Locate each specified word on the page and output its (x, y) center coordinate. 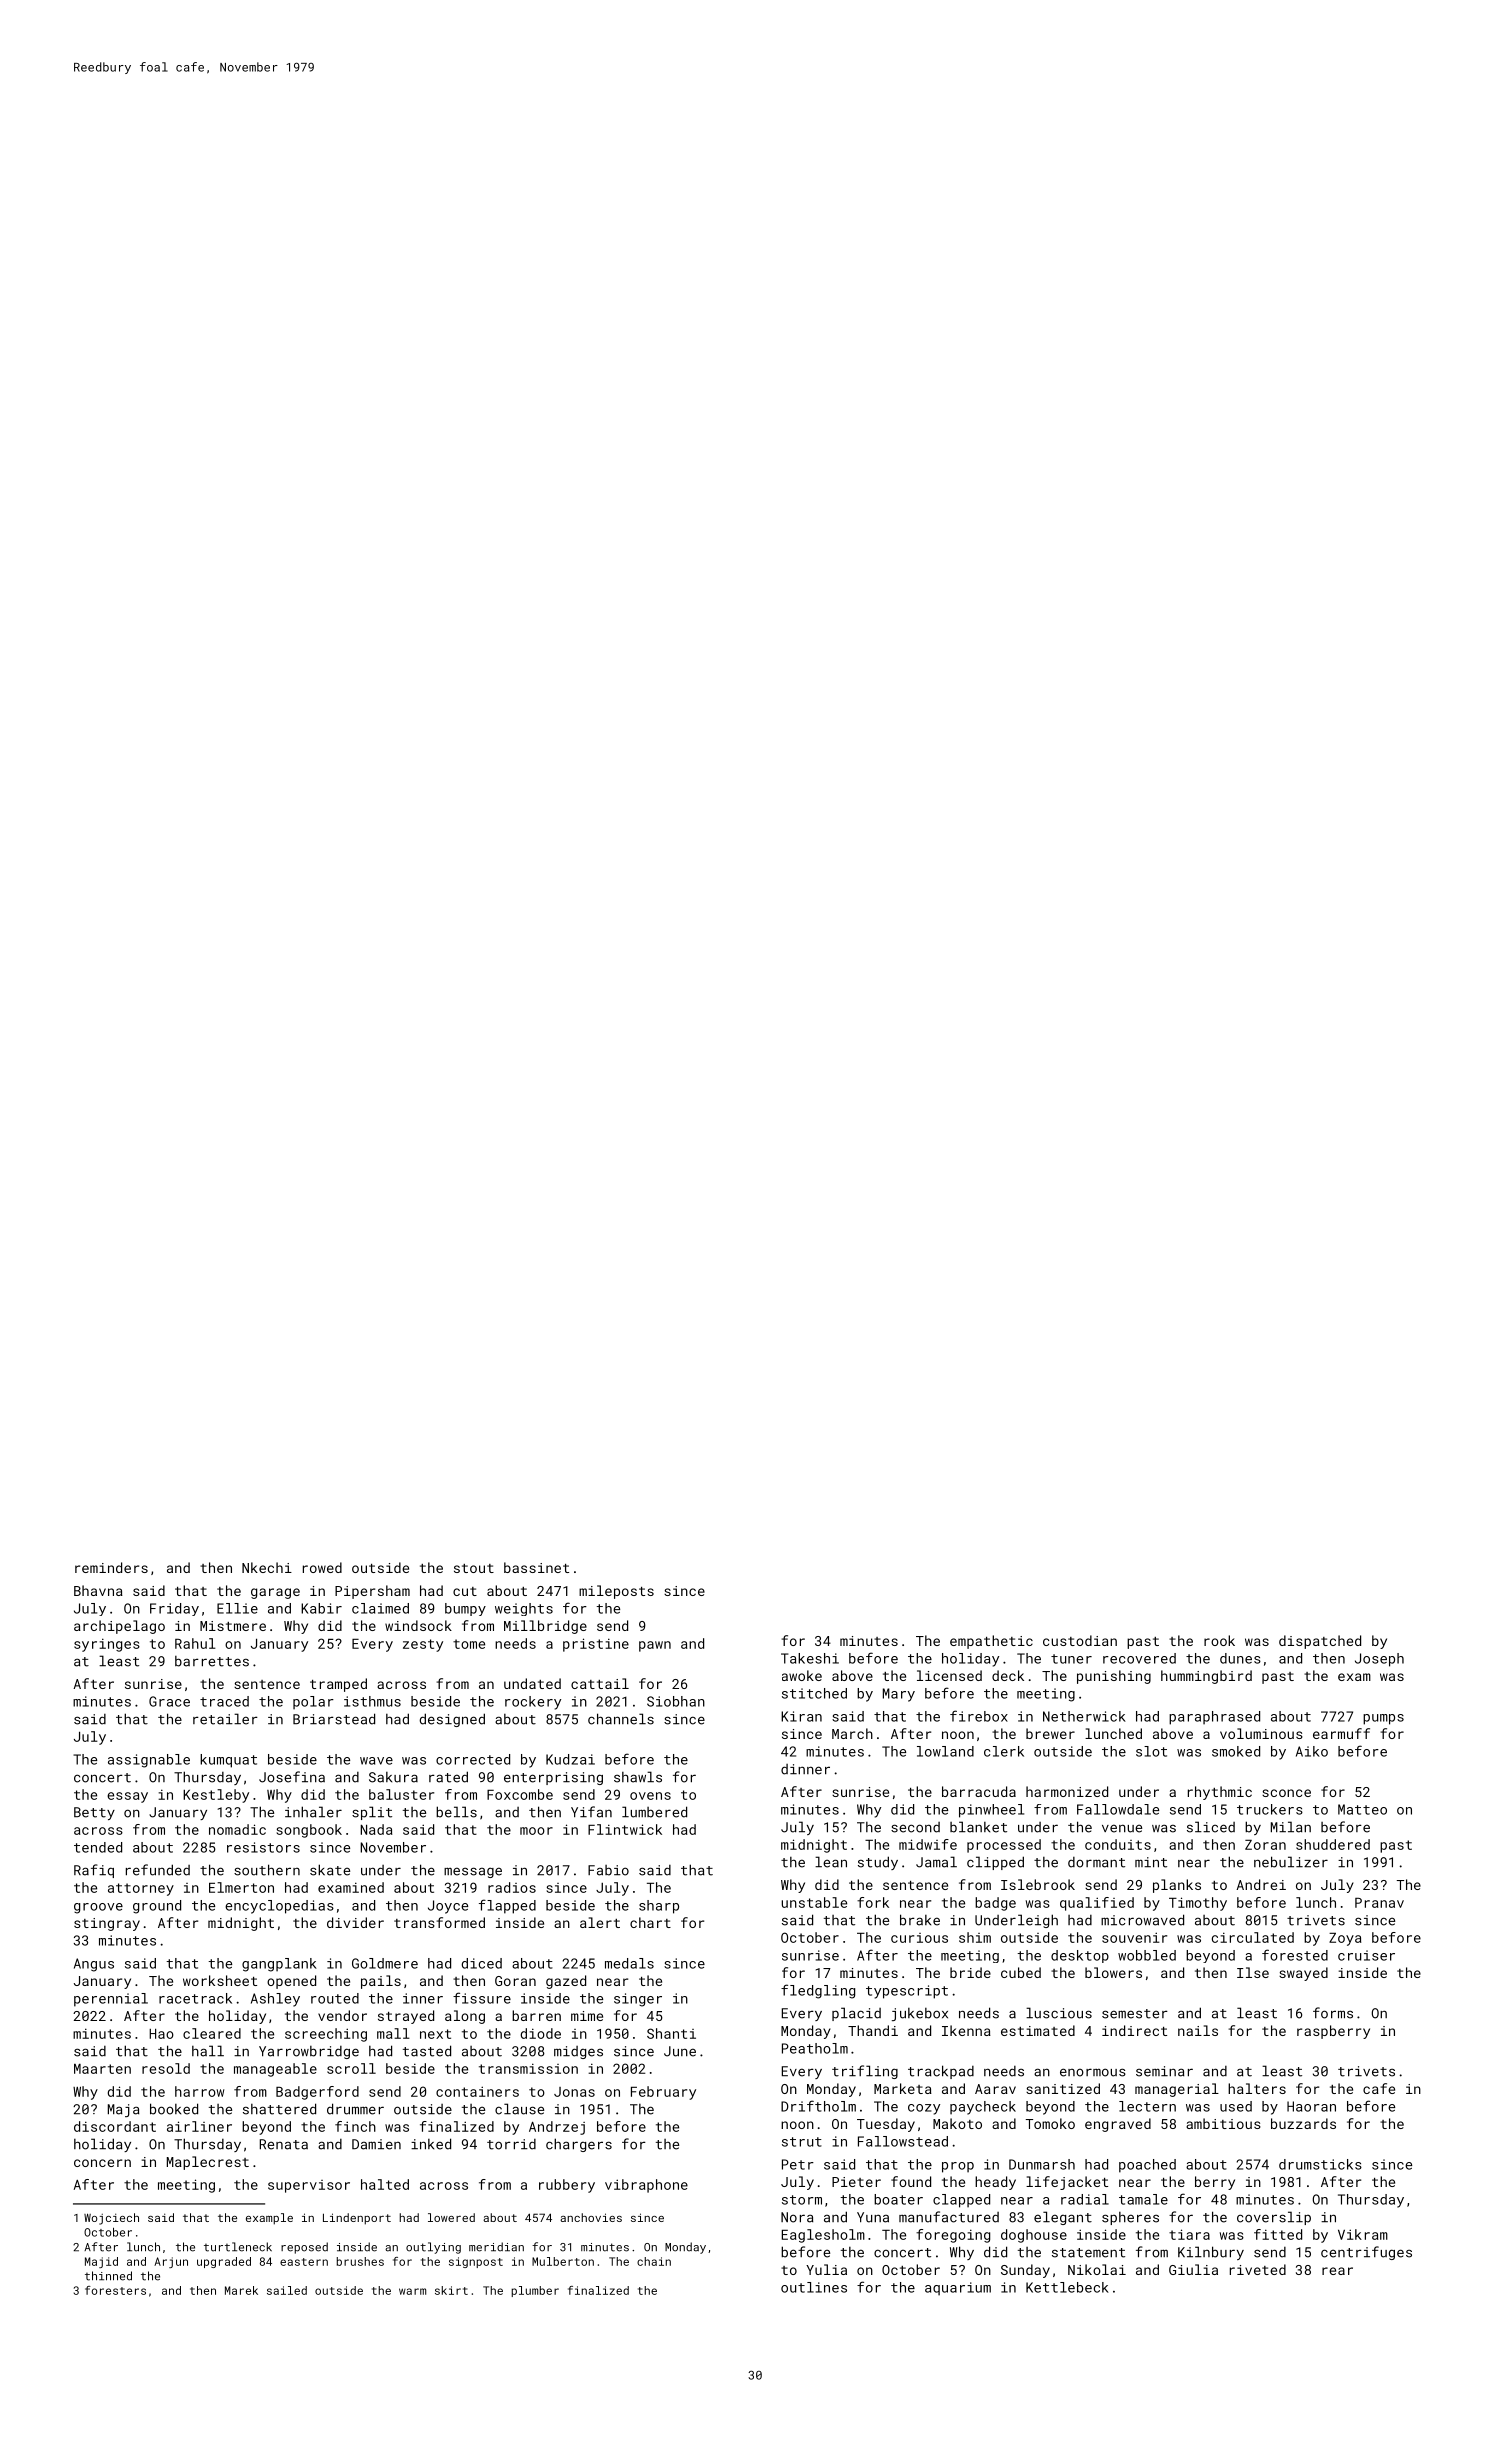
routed (335, 1998)
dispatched (1320, 1642)
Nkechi (267, 1567)
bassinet (536, 1567)
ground (157, 1907)
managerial (1177, 2090)
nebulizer (1291, 1862)
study (878, 1863)
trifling (865, 2072)
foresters (115, 2290)
